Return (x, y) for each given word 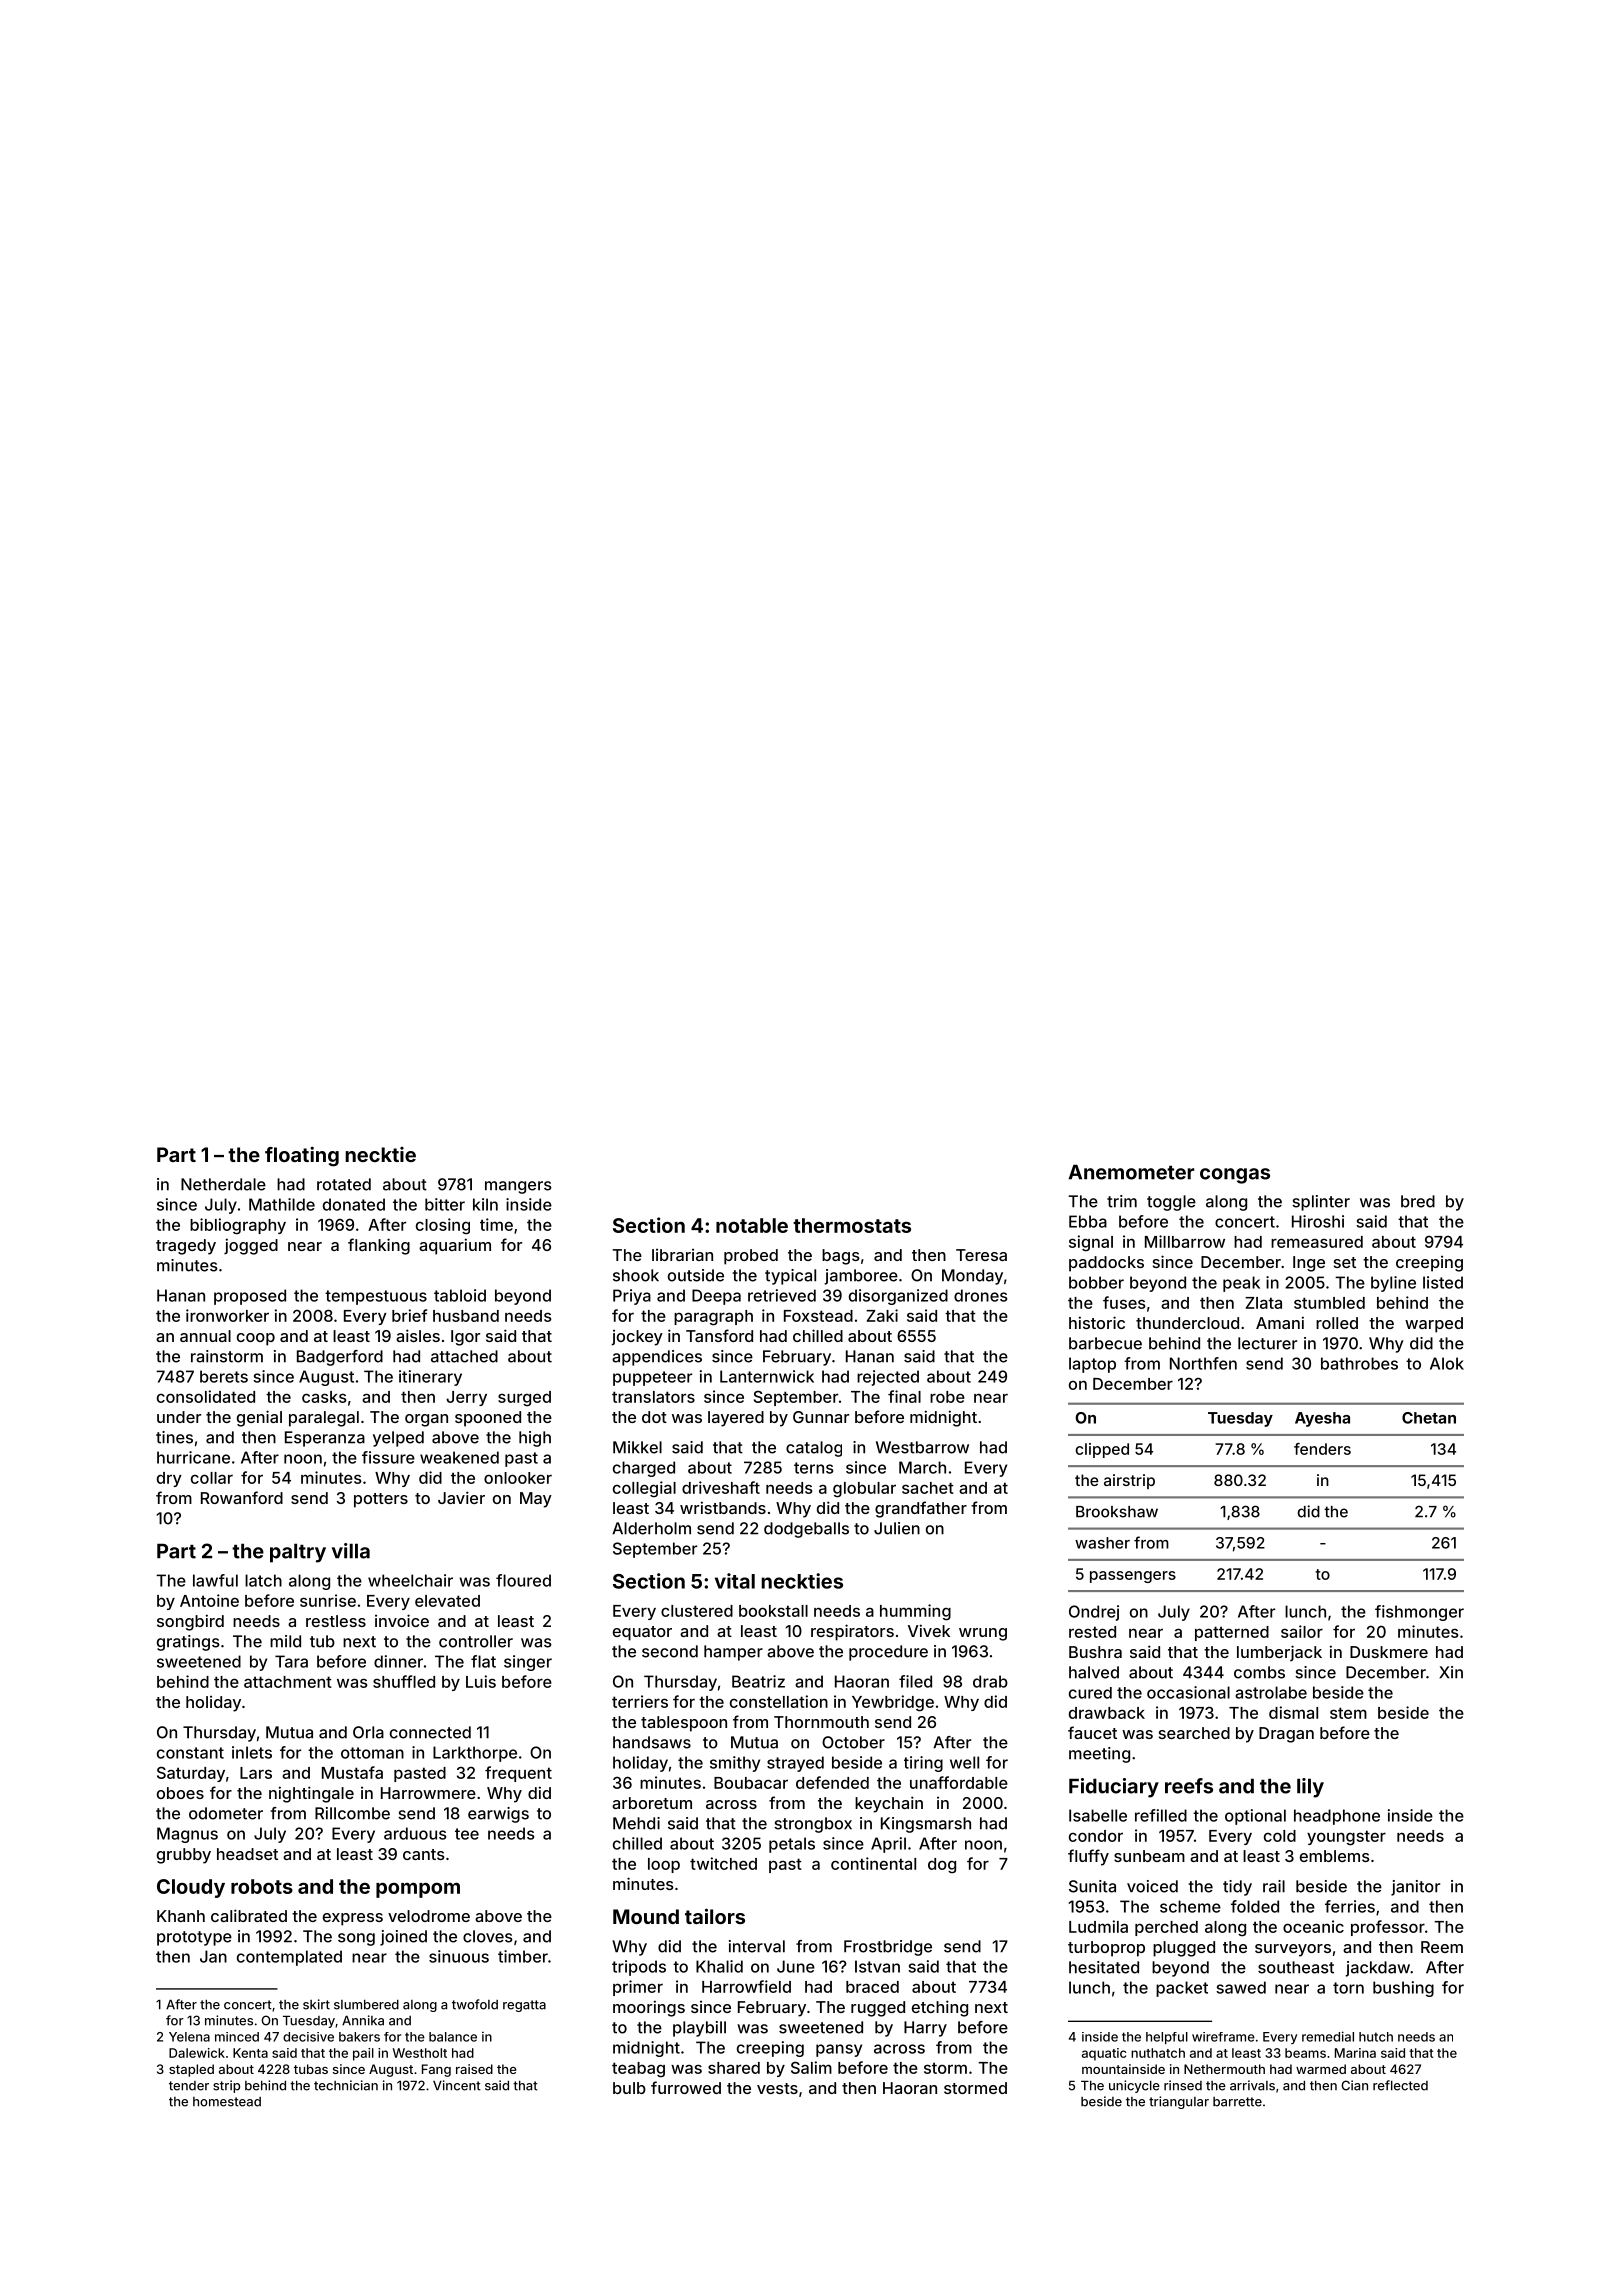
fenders (1322, 1449)
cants (424, 1854)
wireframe (1223, 2037)
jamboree (861, 1277)
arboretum (652, 1803)
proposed (250, 1297)
